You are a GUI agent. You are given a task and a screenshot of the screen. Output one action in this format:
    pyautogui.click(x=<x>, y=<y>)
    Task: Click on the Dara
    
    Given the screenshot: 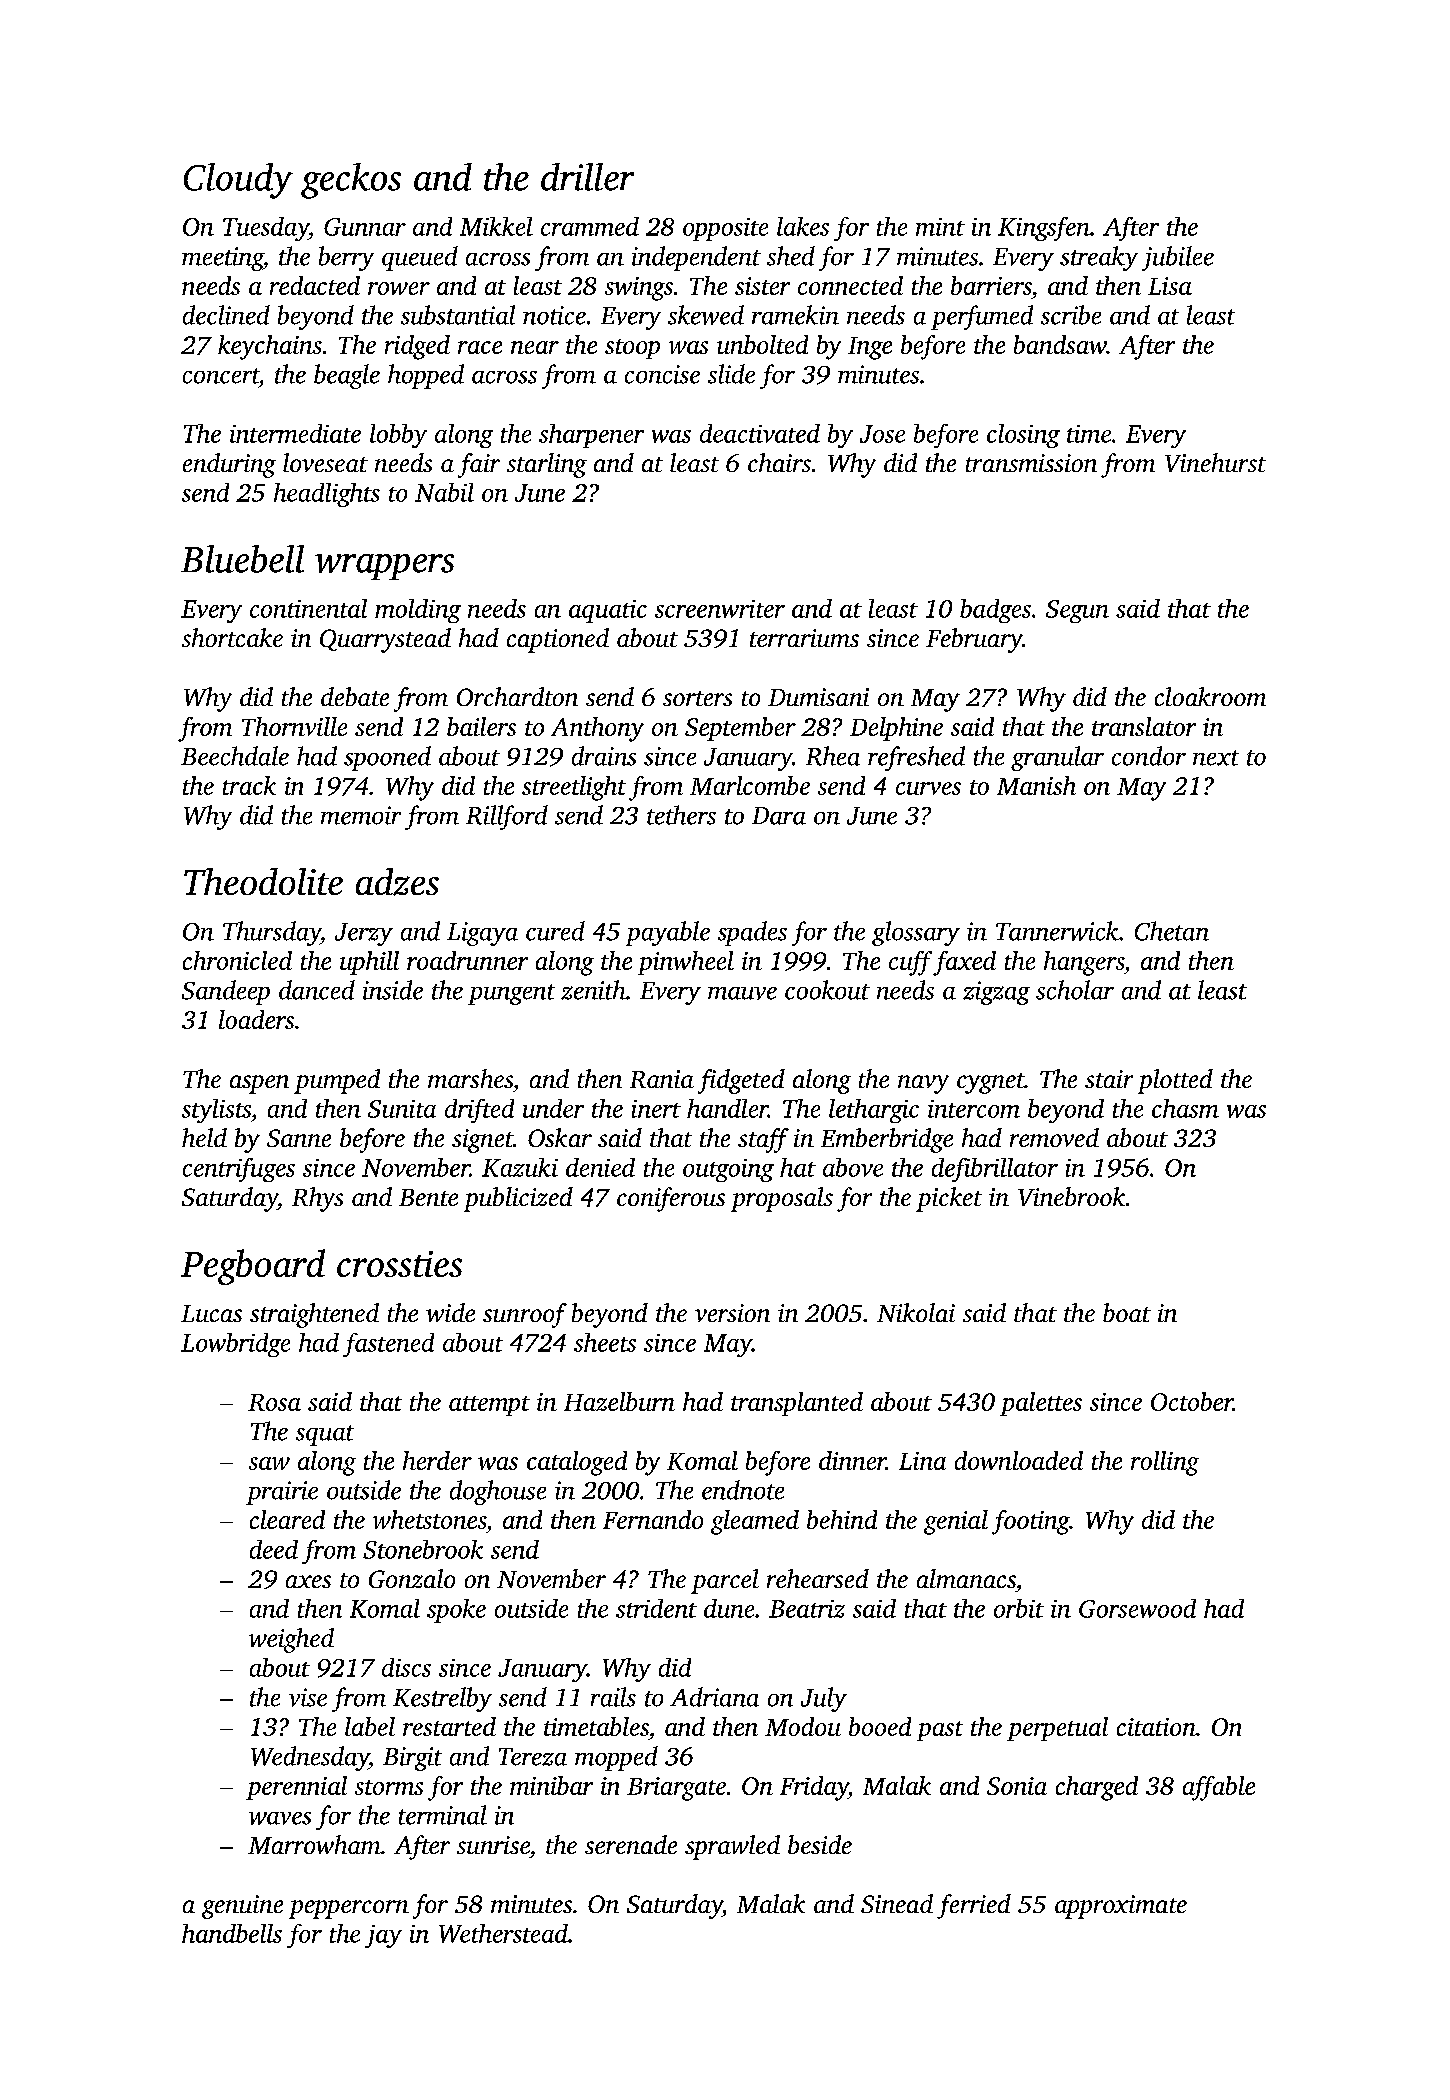 What is the action you would take?
    pyautogui.click(x=779, y=816)
